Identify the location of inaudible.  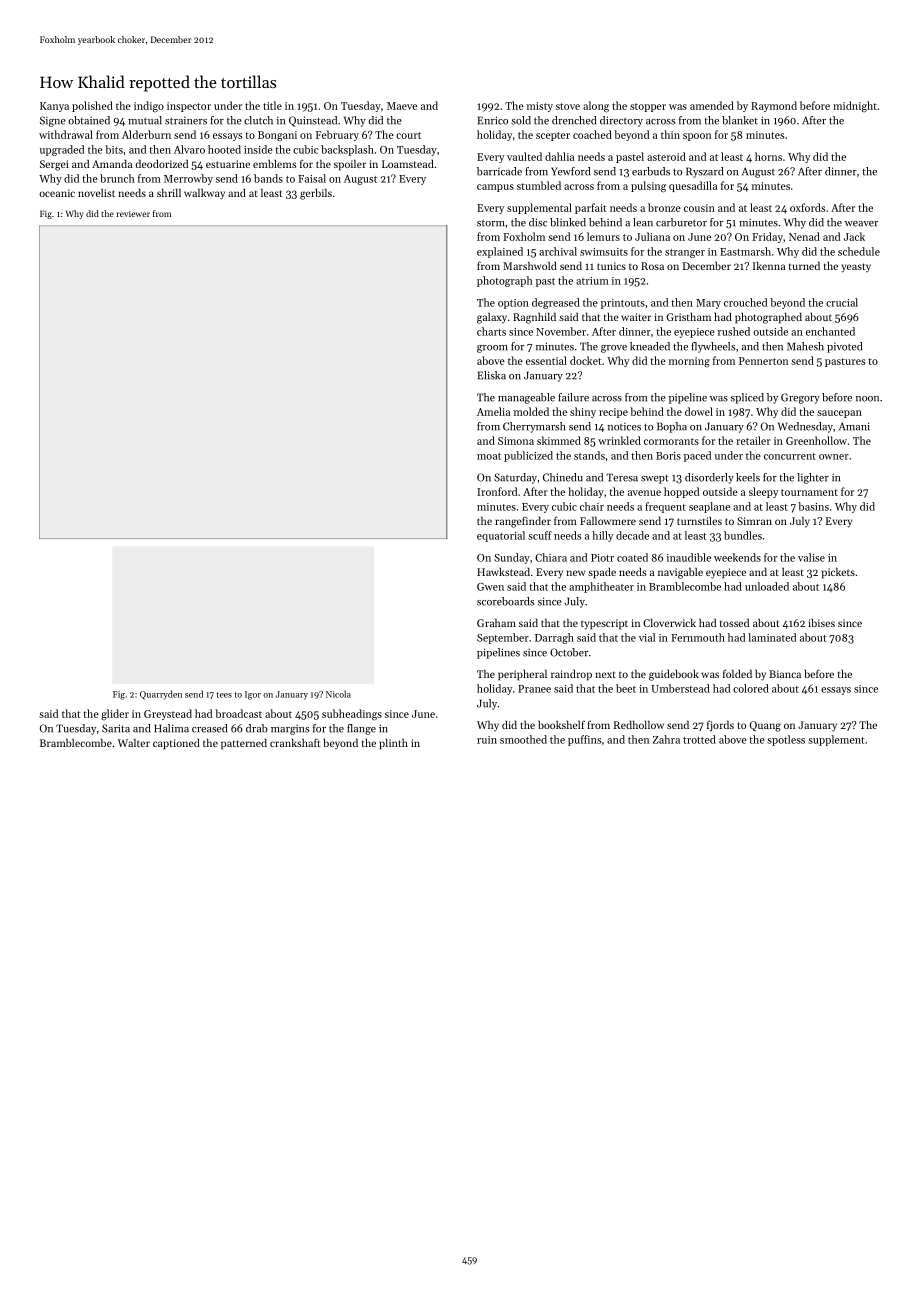
(689, 557).
